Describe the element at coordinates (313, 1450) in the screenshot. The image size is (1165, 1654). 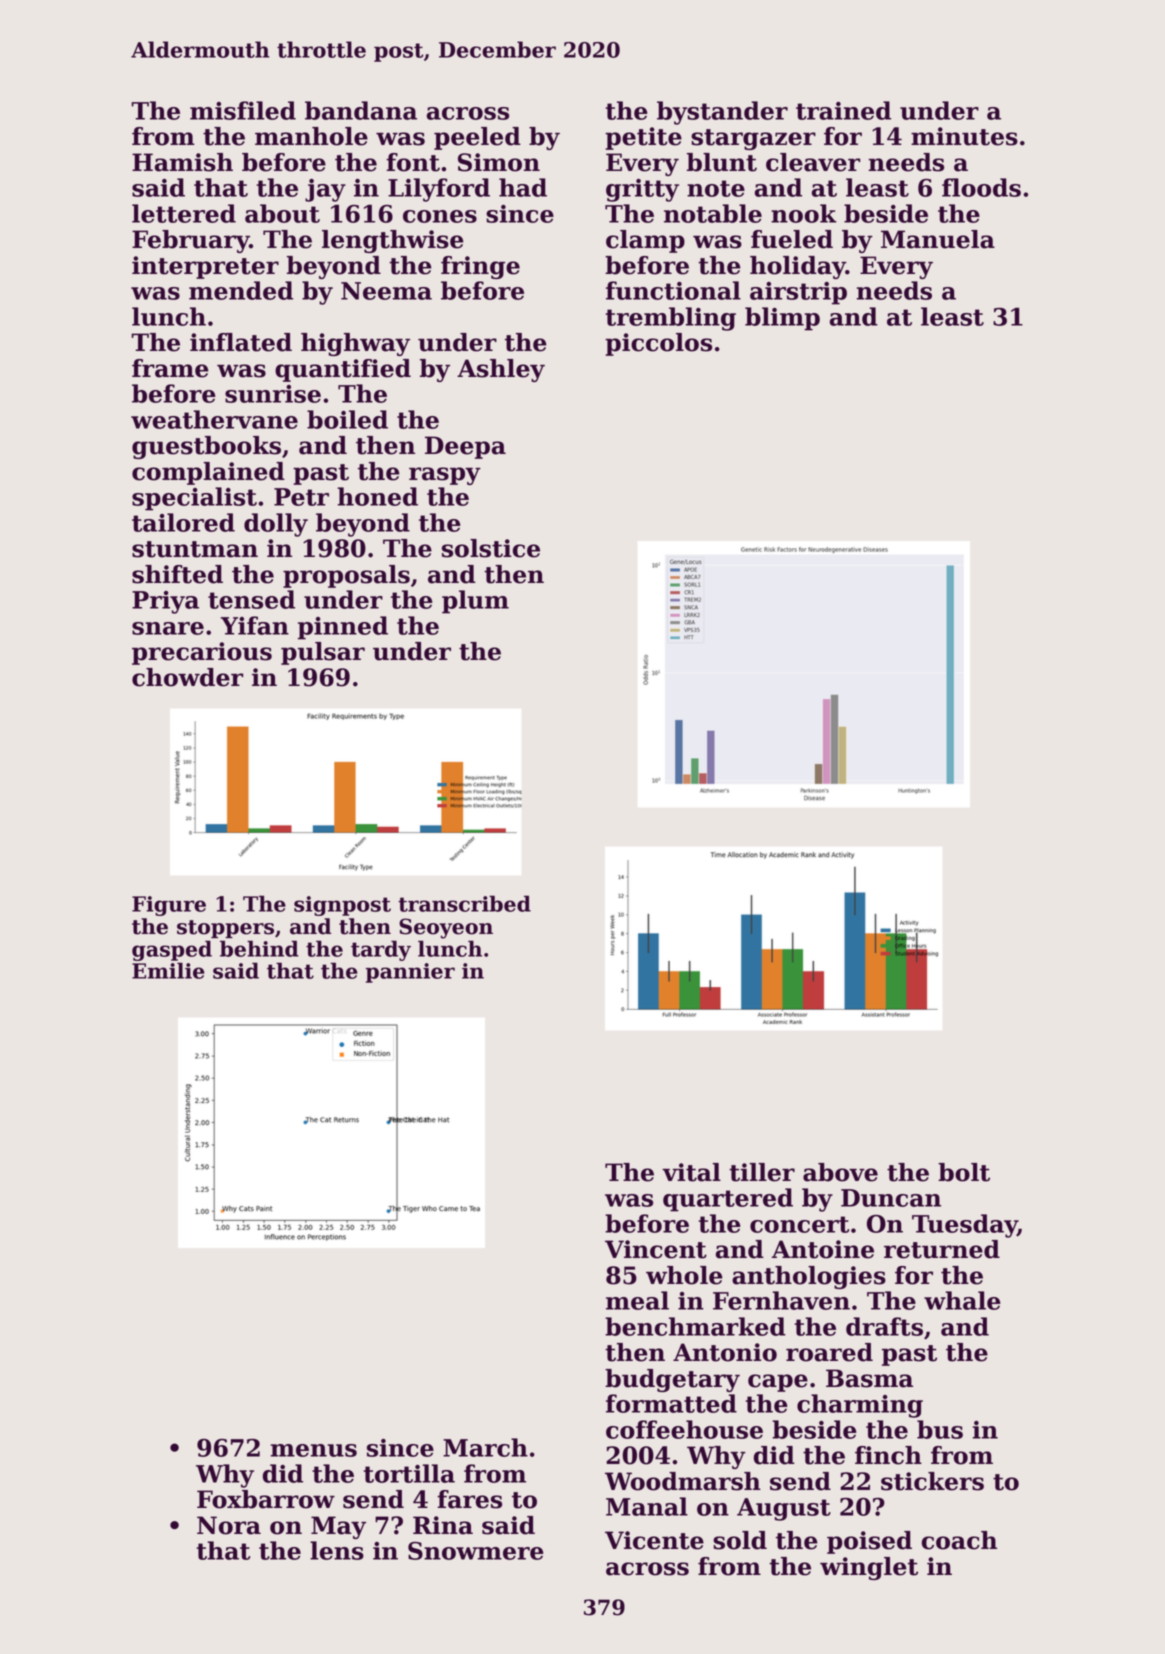
I see `menus` at that location.
